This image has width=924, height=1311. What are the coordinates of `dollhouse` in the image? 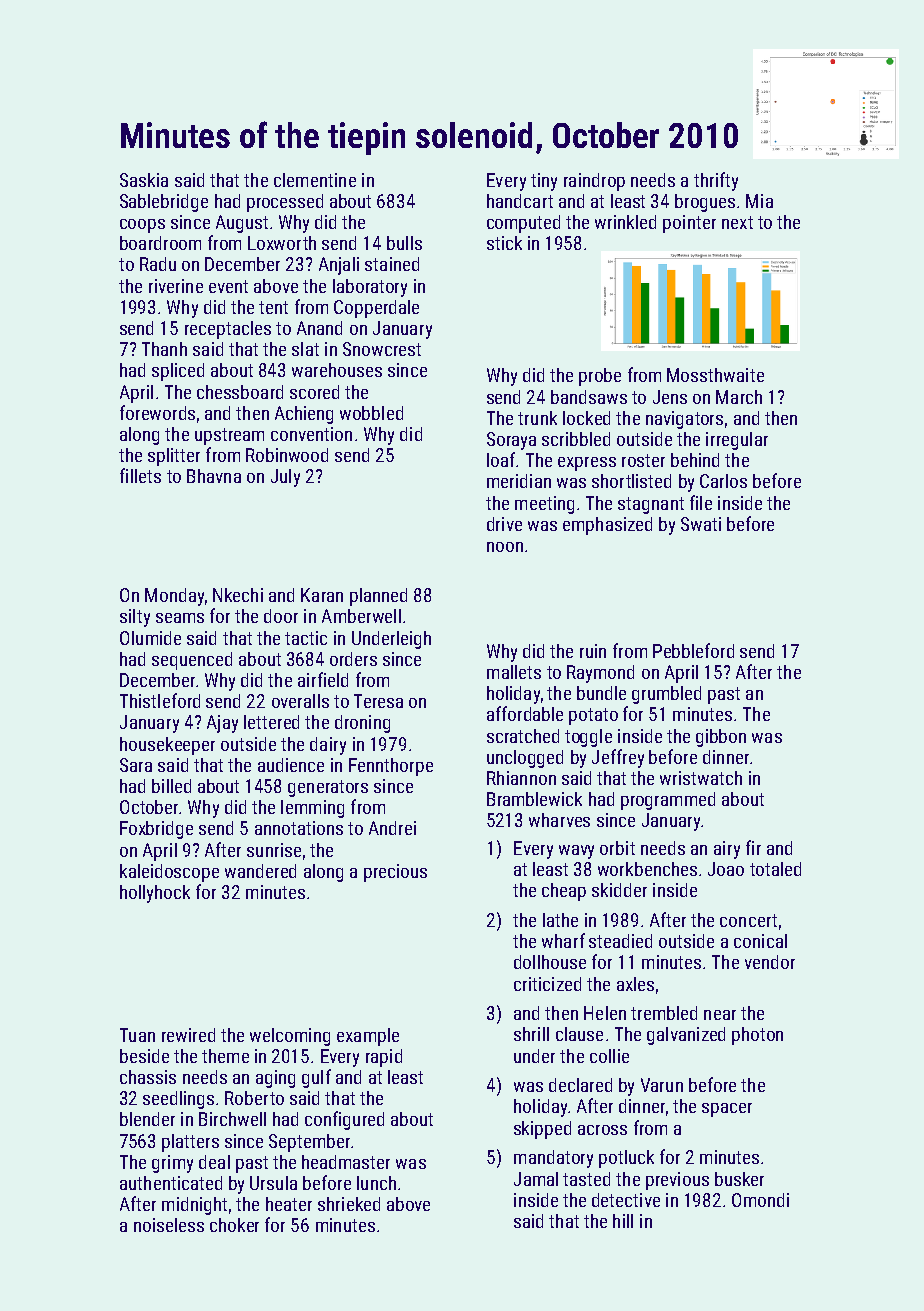 It's located at (550, 962).
